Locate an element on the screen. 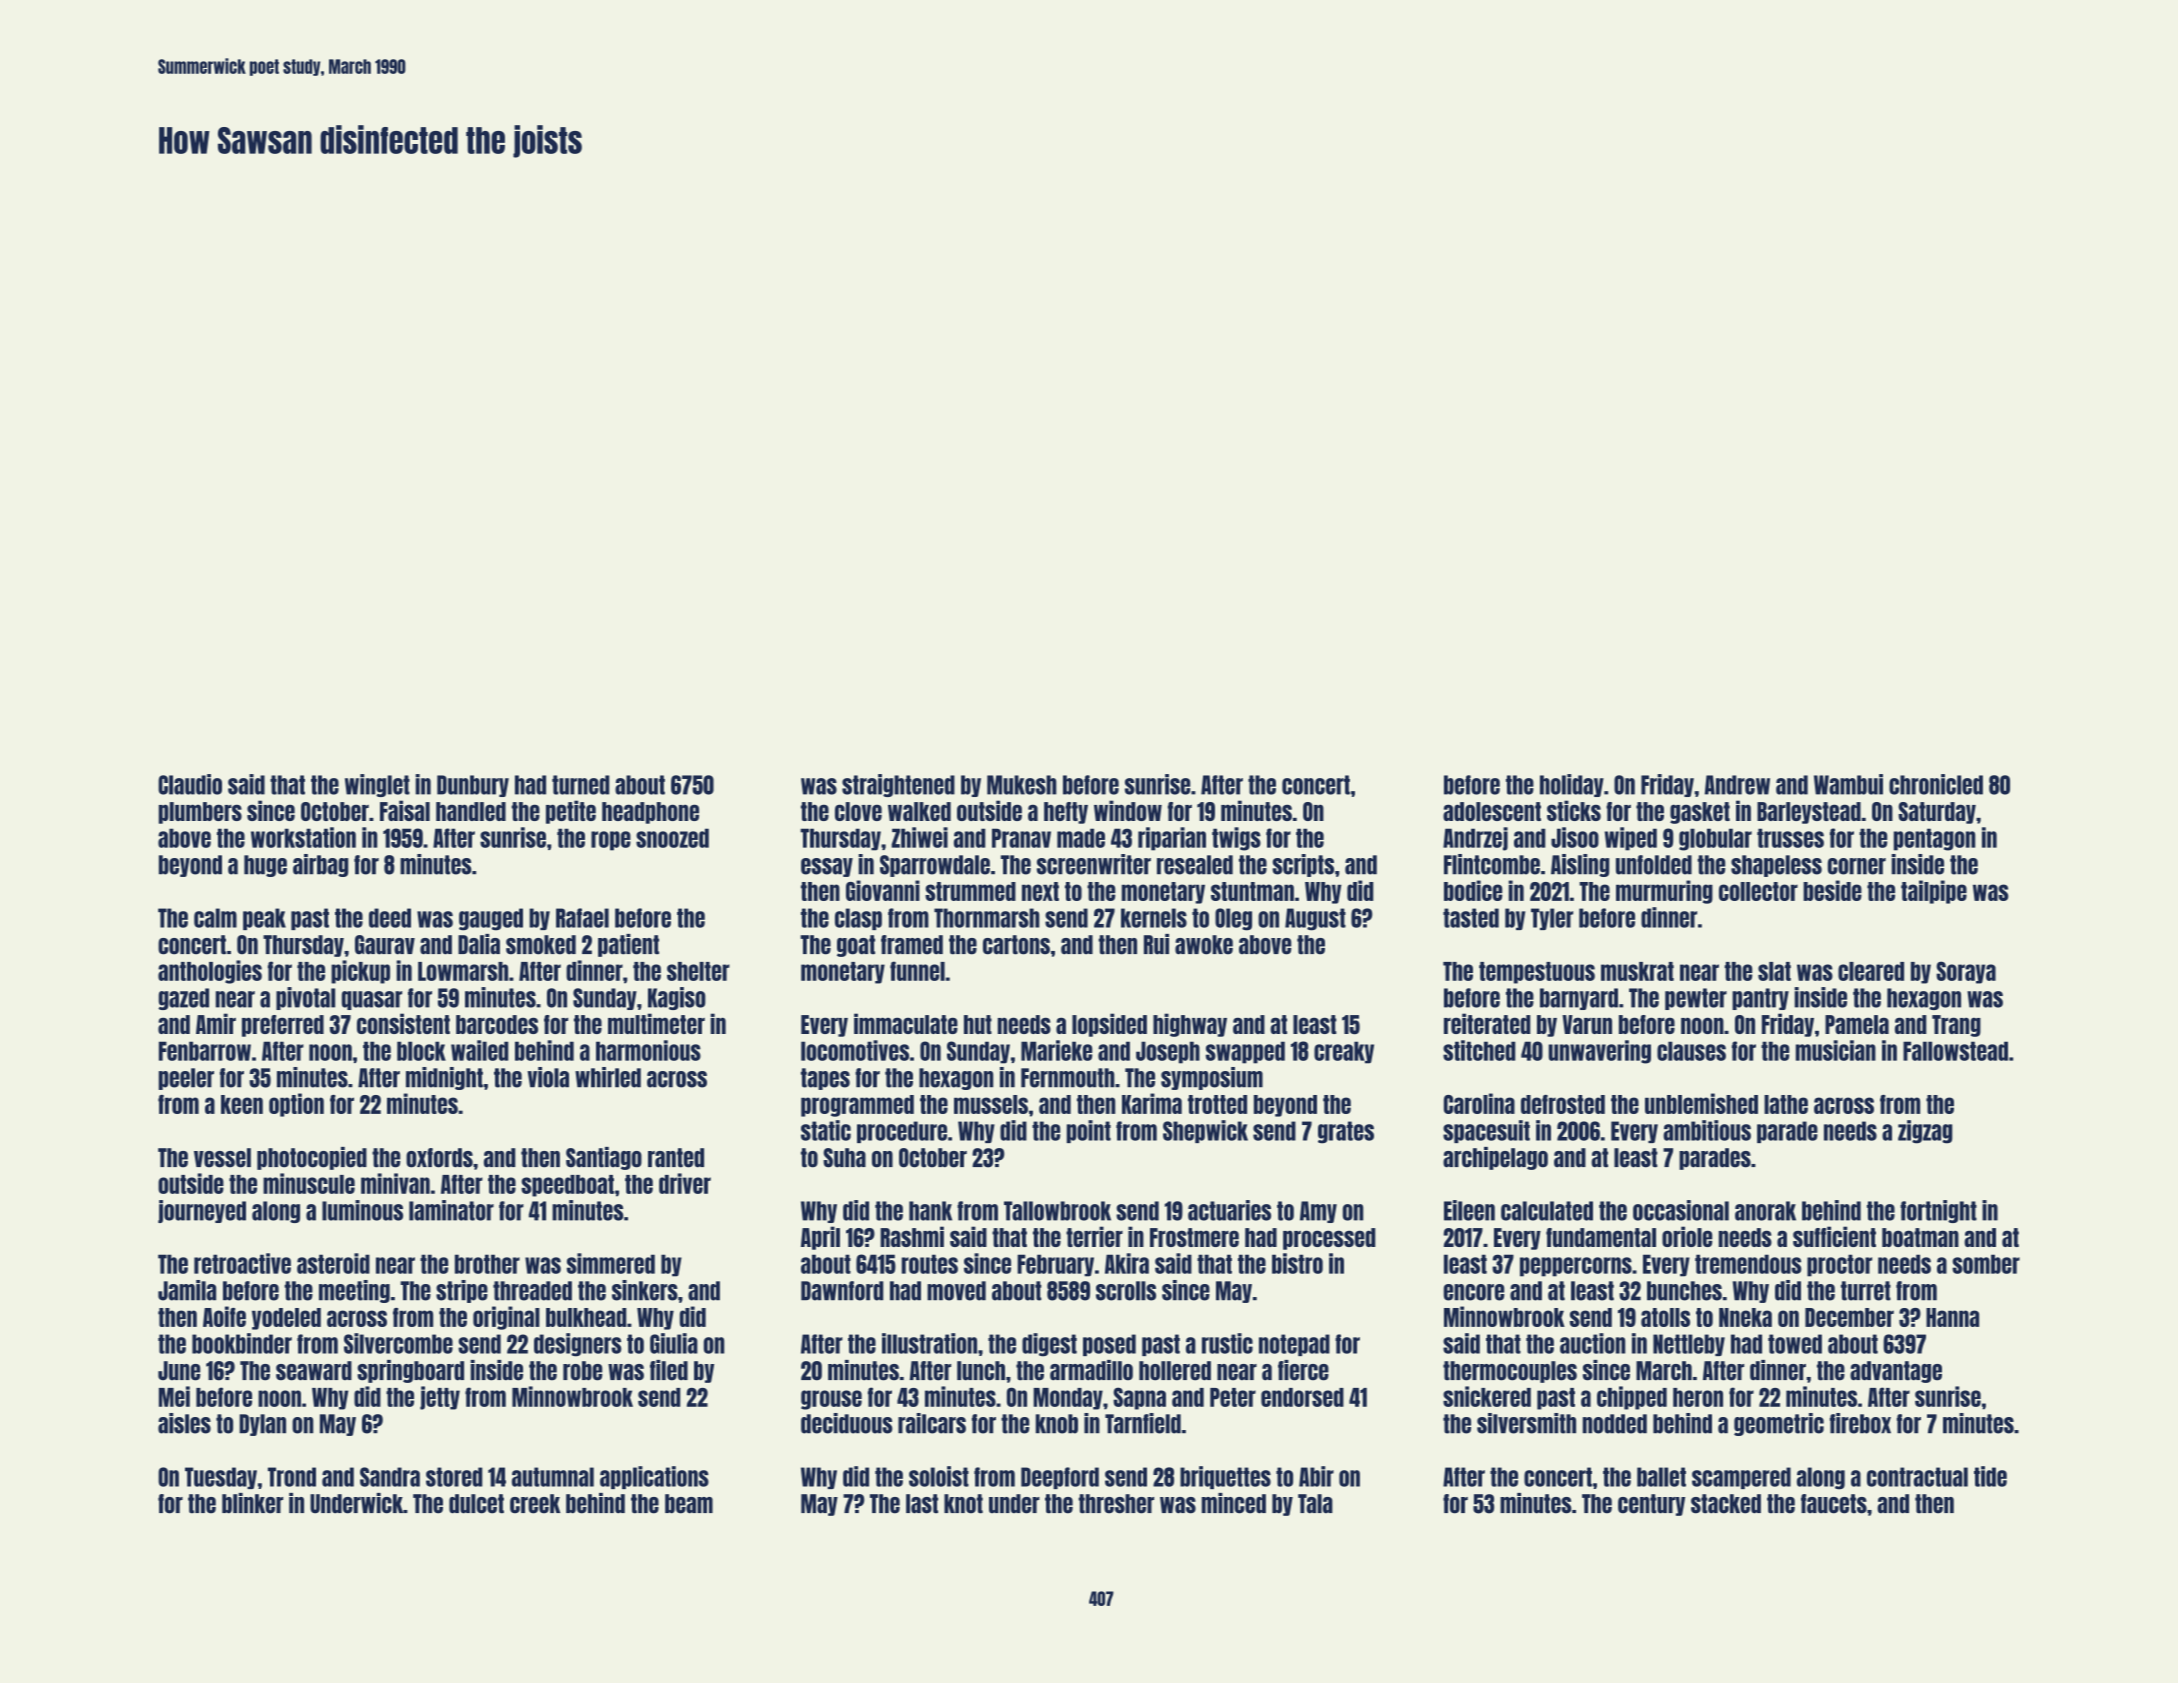 The width and height of the screenshot is (2178, 1683). gauged is located at coordinates (491, 919).
